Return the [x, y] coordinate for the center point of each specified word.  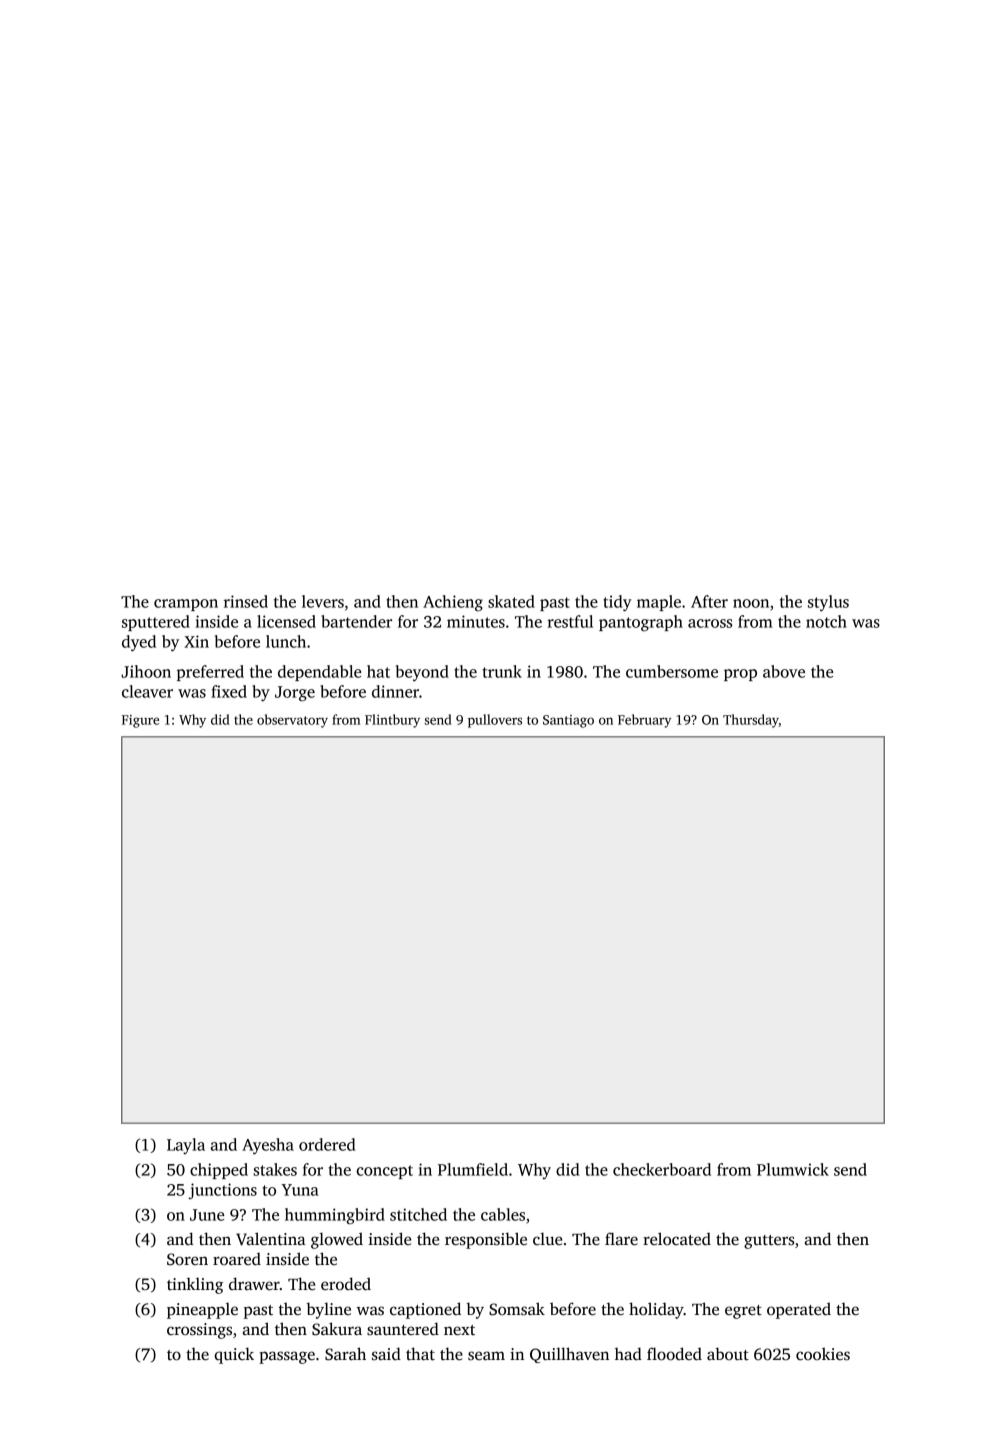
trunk [502, 671]
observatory [292, 721]
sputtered [156, 623]
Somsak [517, 1309]
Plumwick [793, 1169]
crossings [199, 1331]
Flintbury [392, 721]
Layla [186, 1146]
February [644, 721]
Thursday [751, 721]
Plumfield [473, 1169]
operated [799, 1310]
